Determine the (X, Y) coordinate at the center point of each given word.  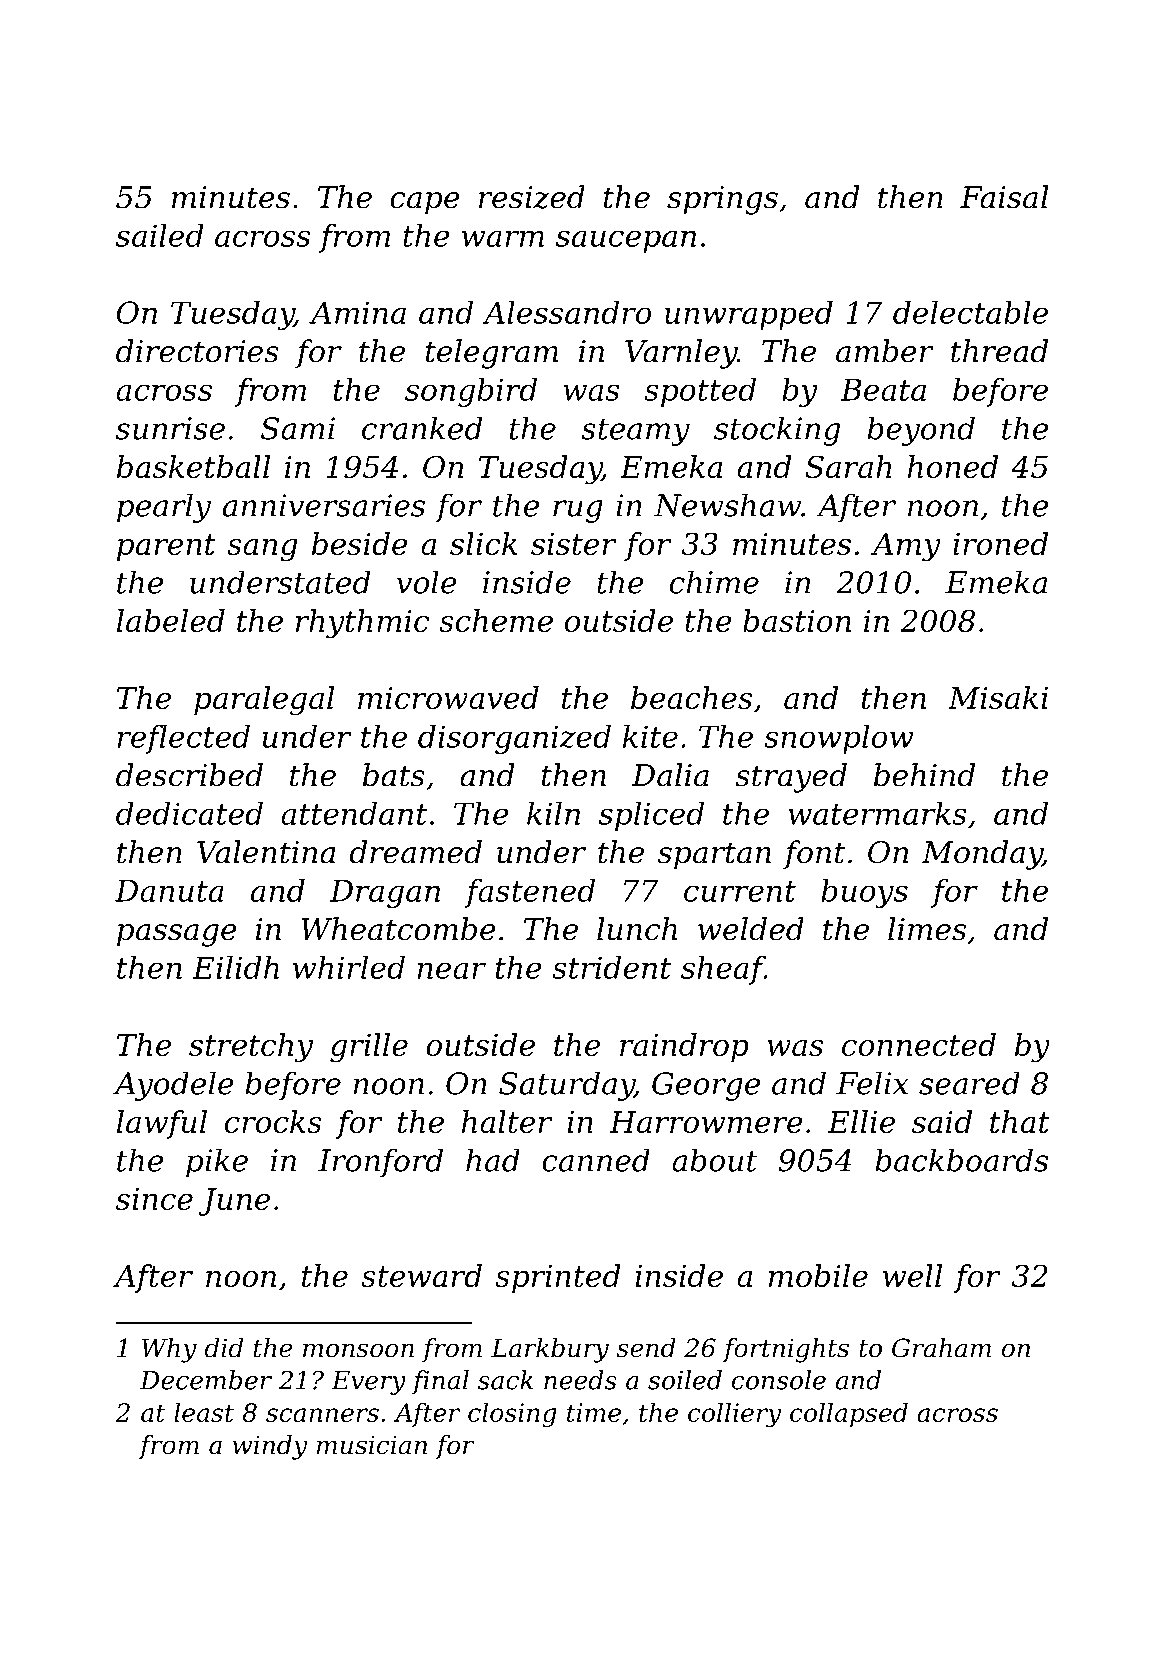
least (204, 1412)
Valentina (266, 852)
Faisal (1004, 197)
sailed (160, 235)
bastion (797, 620)
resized (532, 197)
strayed (791, 778)
